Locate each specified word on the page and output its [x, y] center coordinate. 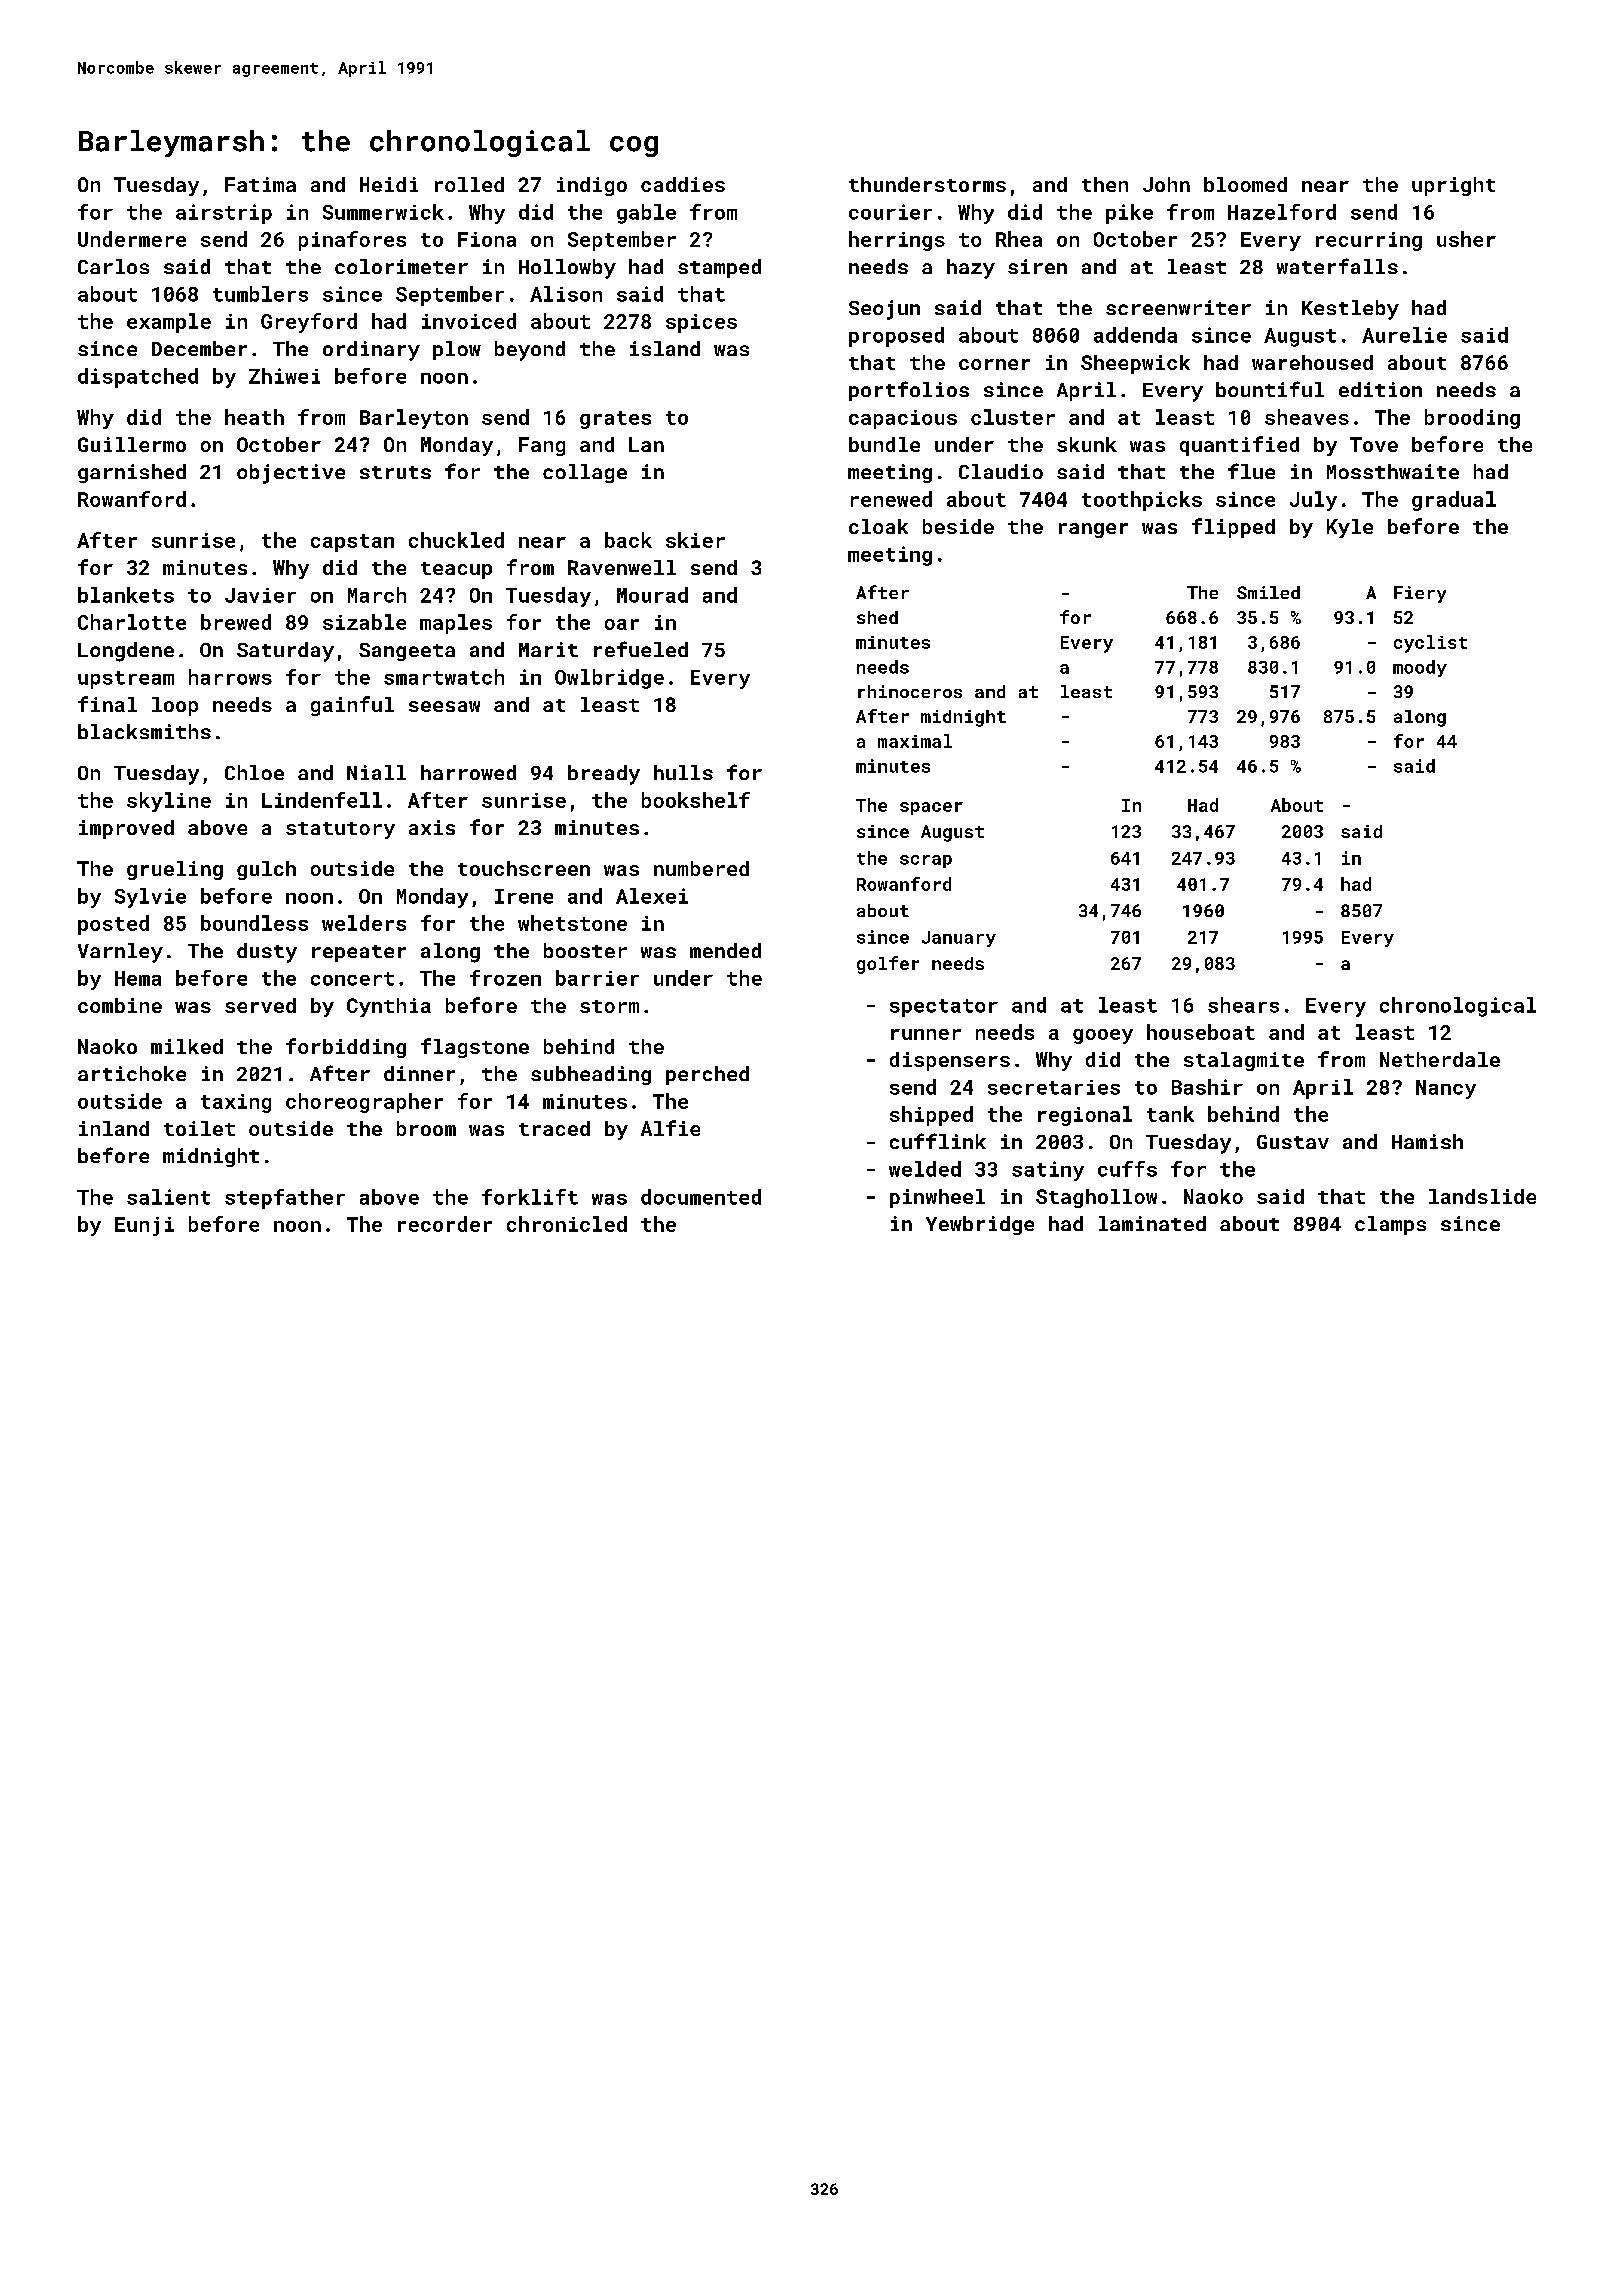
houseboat [1201, 1032]
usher [1466, 239]
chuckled [456, 540]
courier [890, 212]
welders [364, 923]
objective [291, 474]
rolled [469, 184]
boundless [254, 923]
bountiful [1270, 389]
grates [615, 420]
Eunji [144, 1226]
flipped [1233, 528]
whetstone [572, 923]
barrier [597, 978]
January [959, 939]
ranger [1093, 530]
